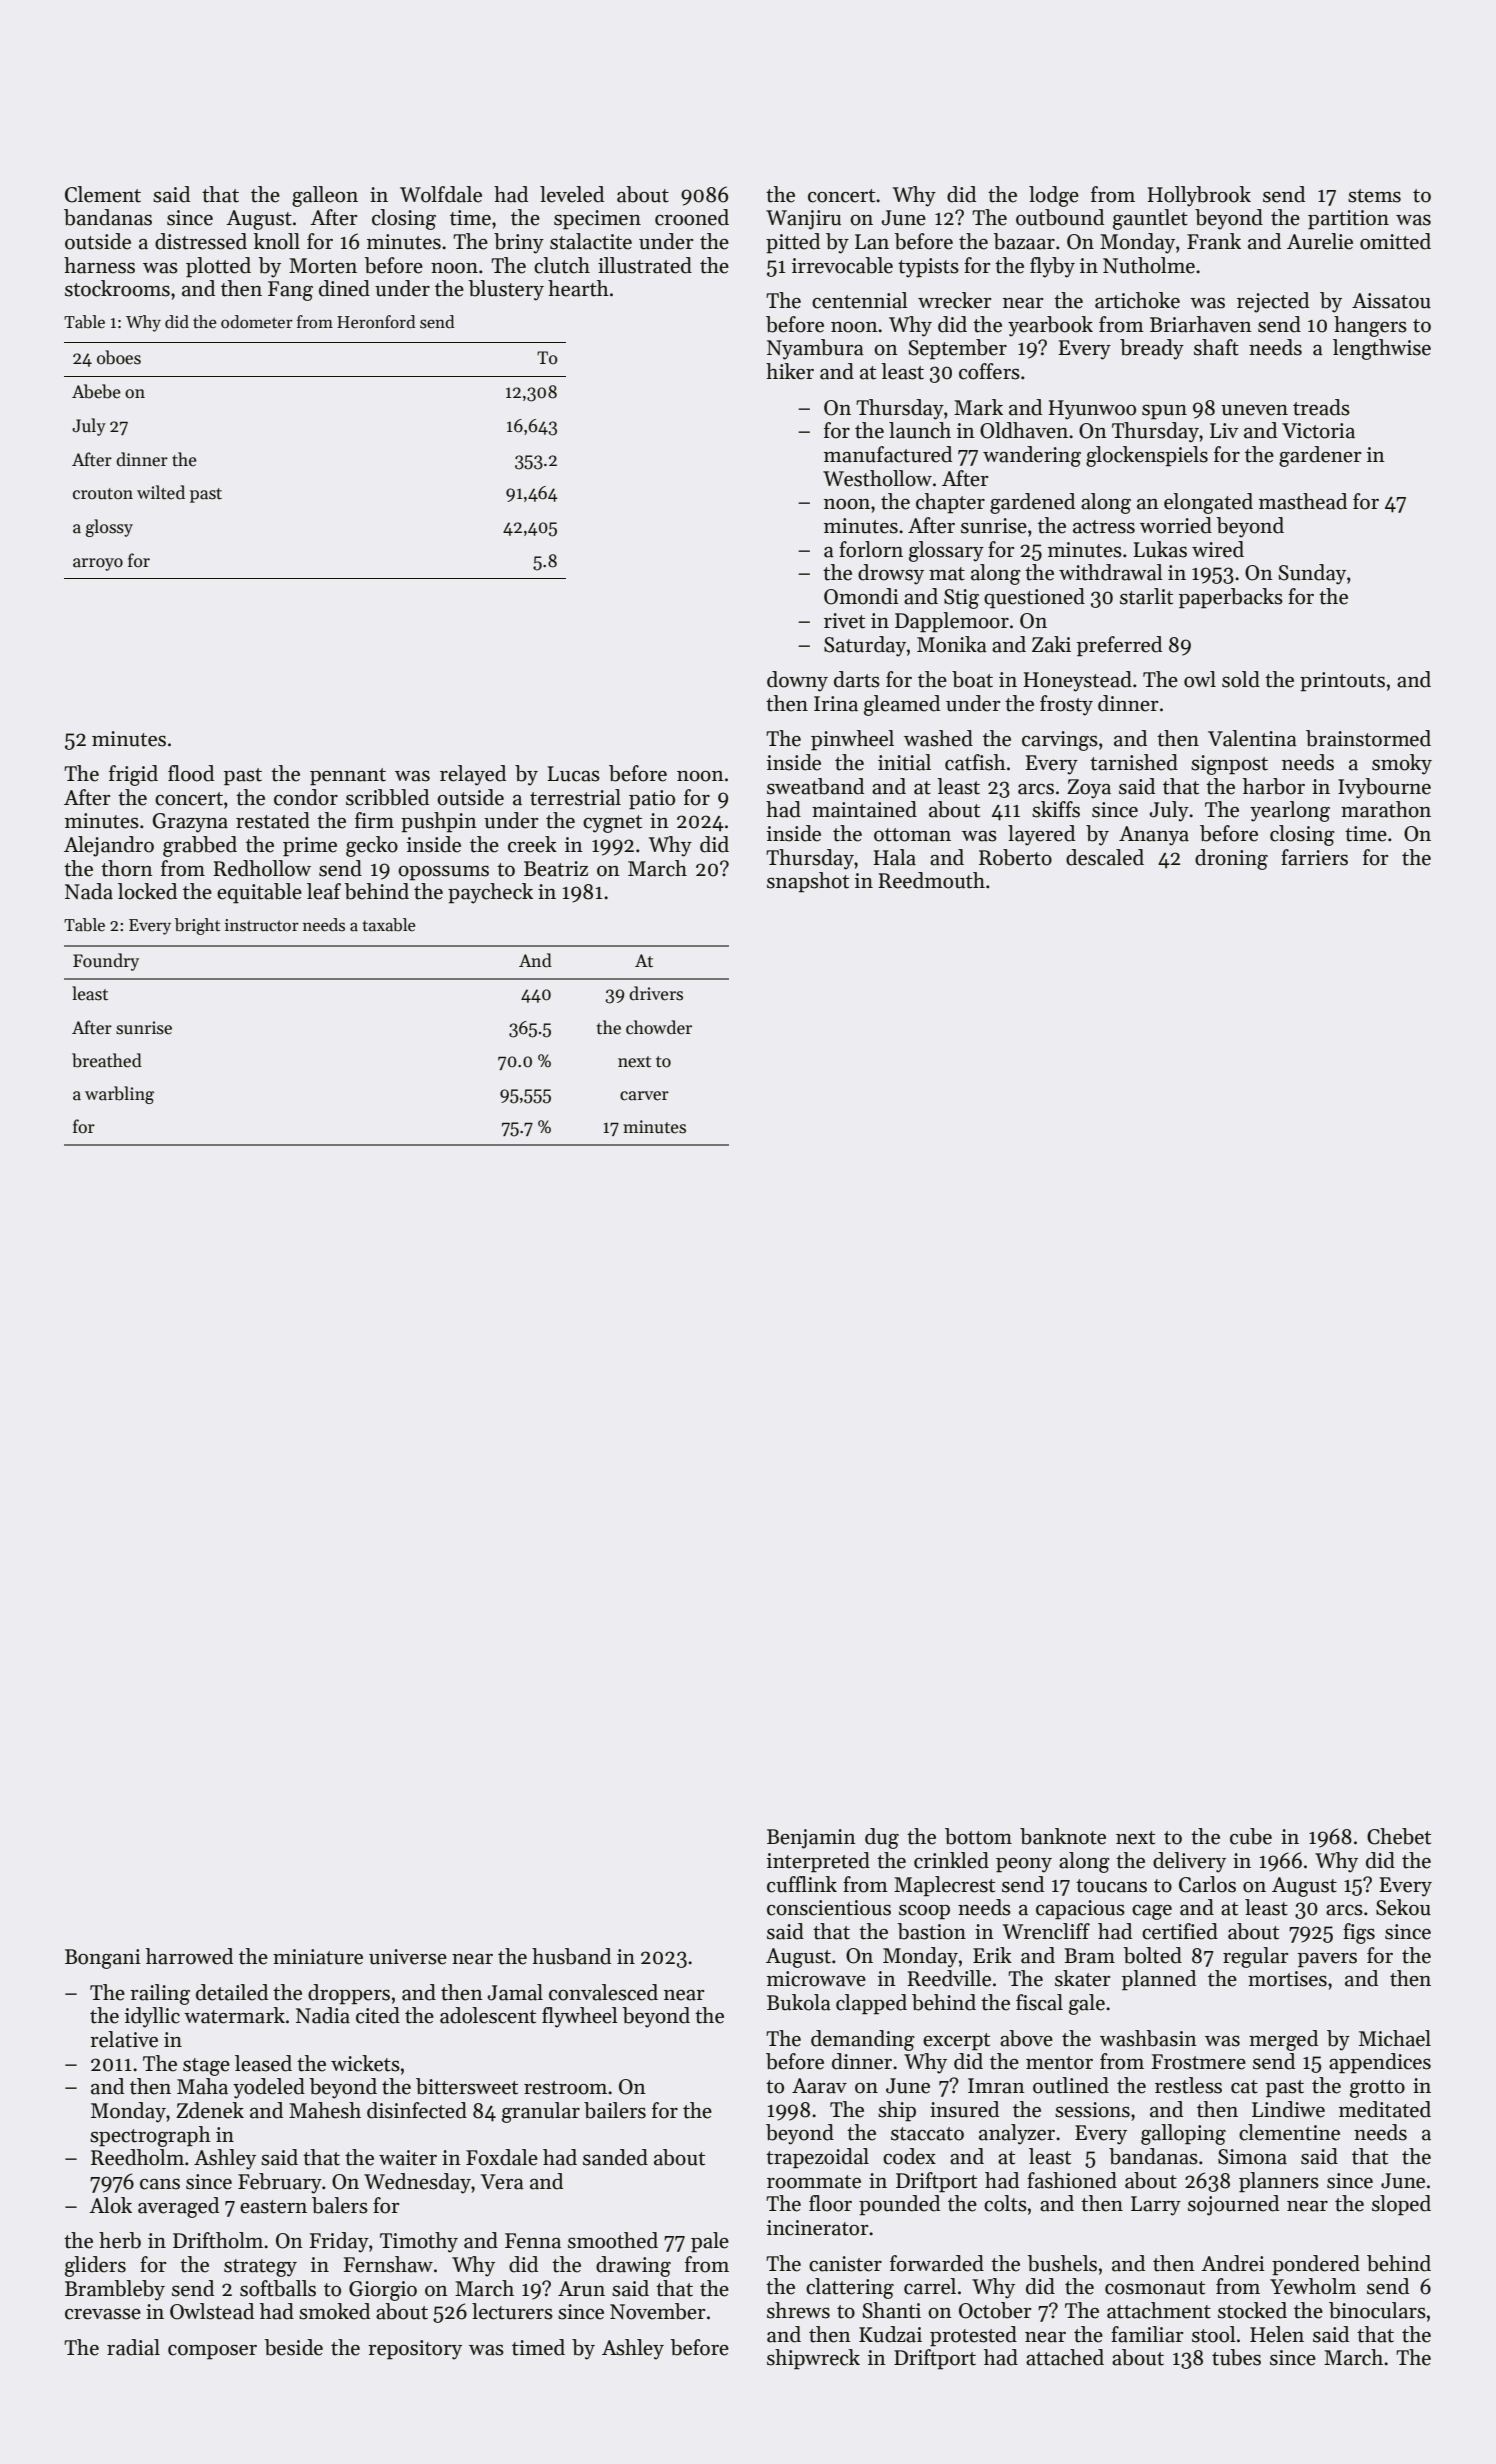  What do you see at coordinates (578, 288) in the document?
I see `hearth` at bounding box center [578, 288].
